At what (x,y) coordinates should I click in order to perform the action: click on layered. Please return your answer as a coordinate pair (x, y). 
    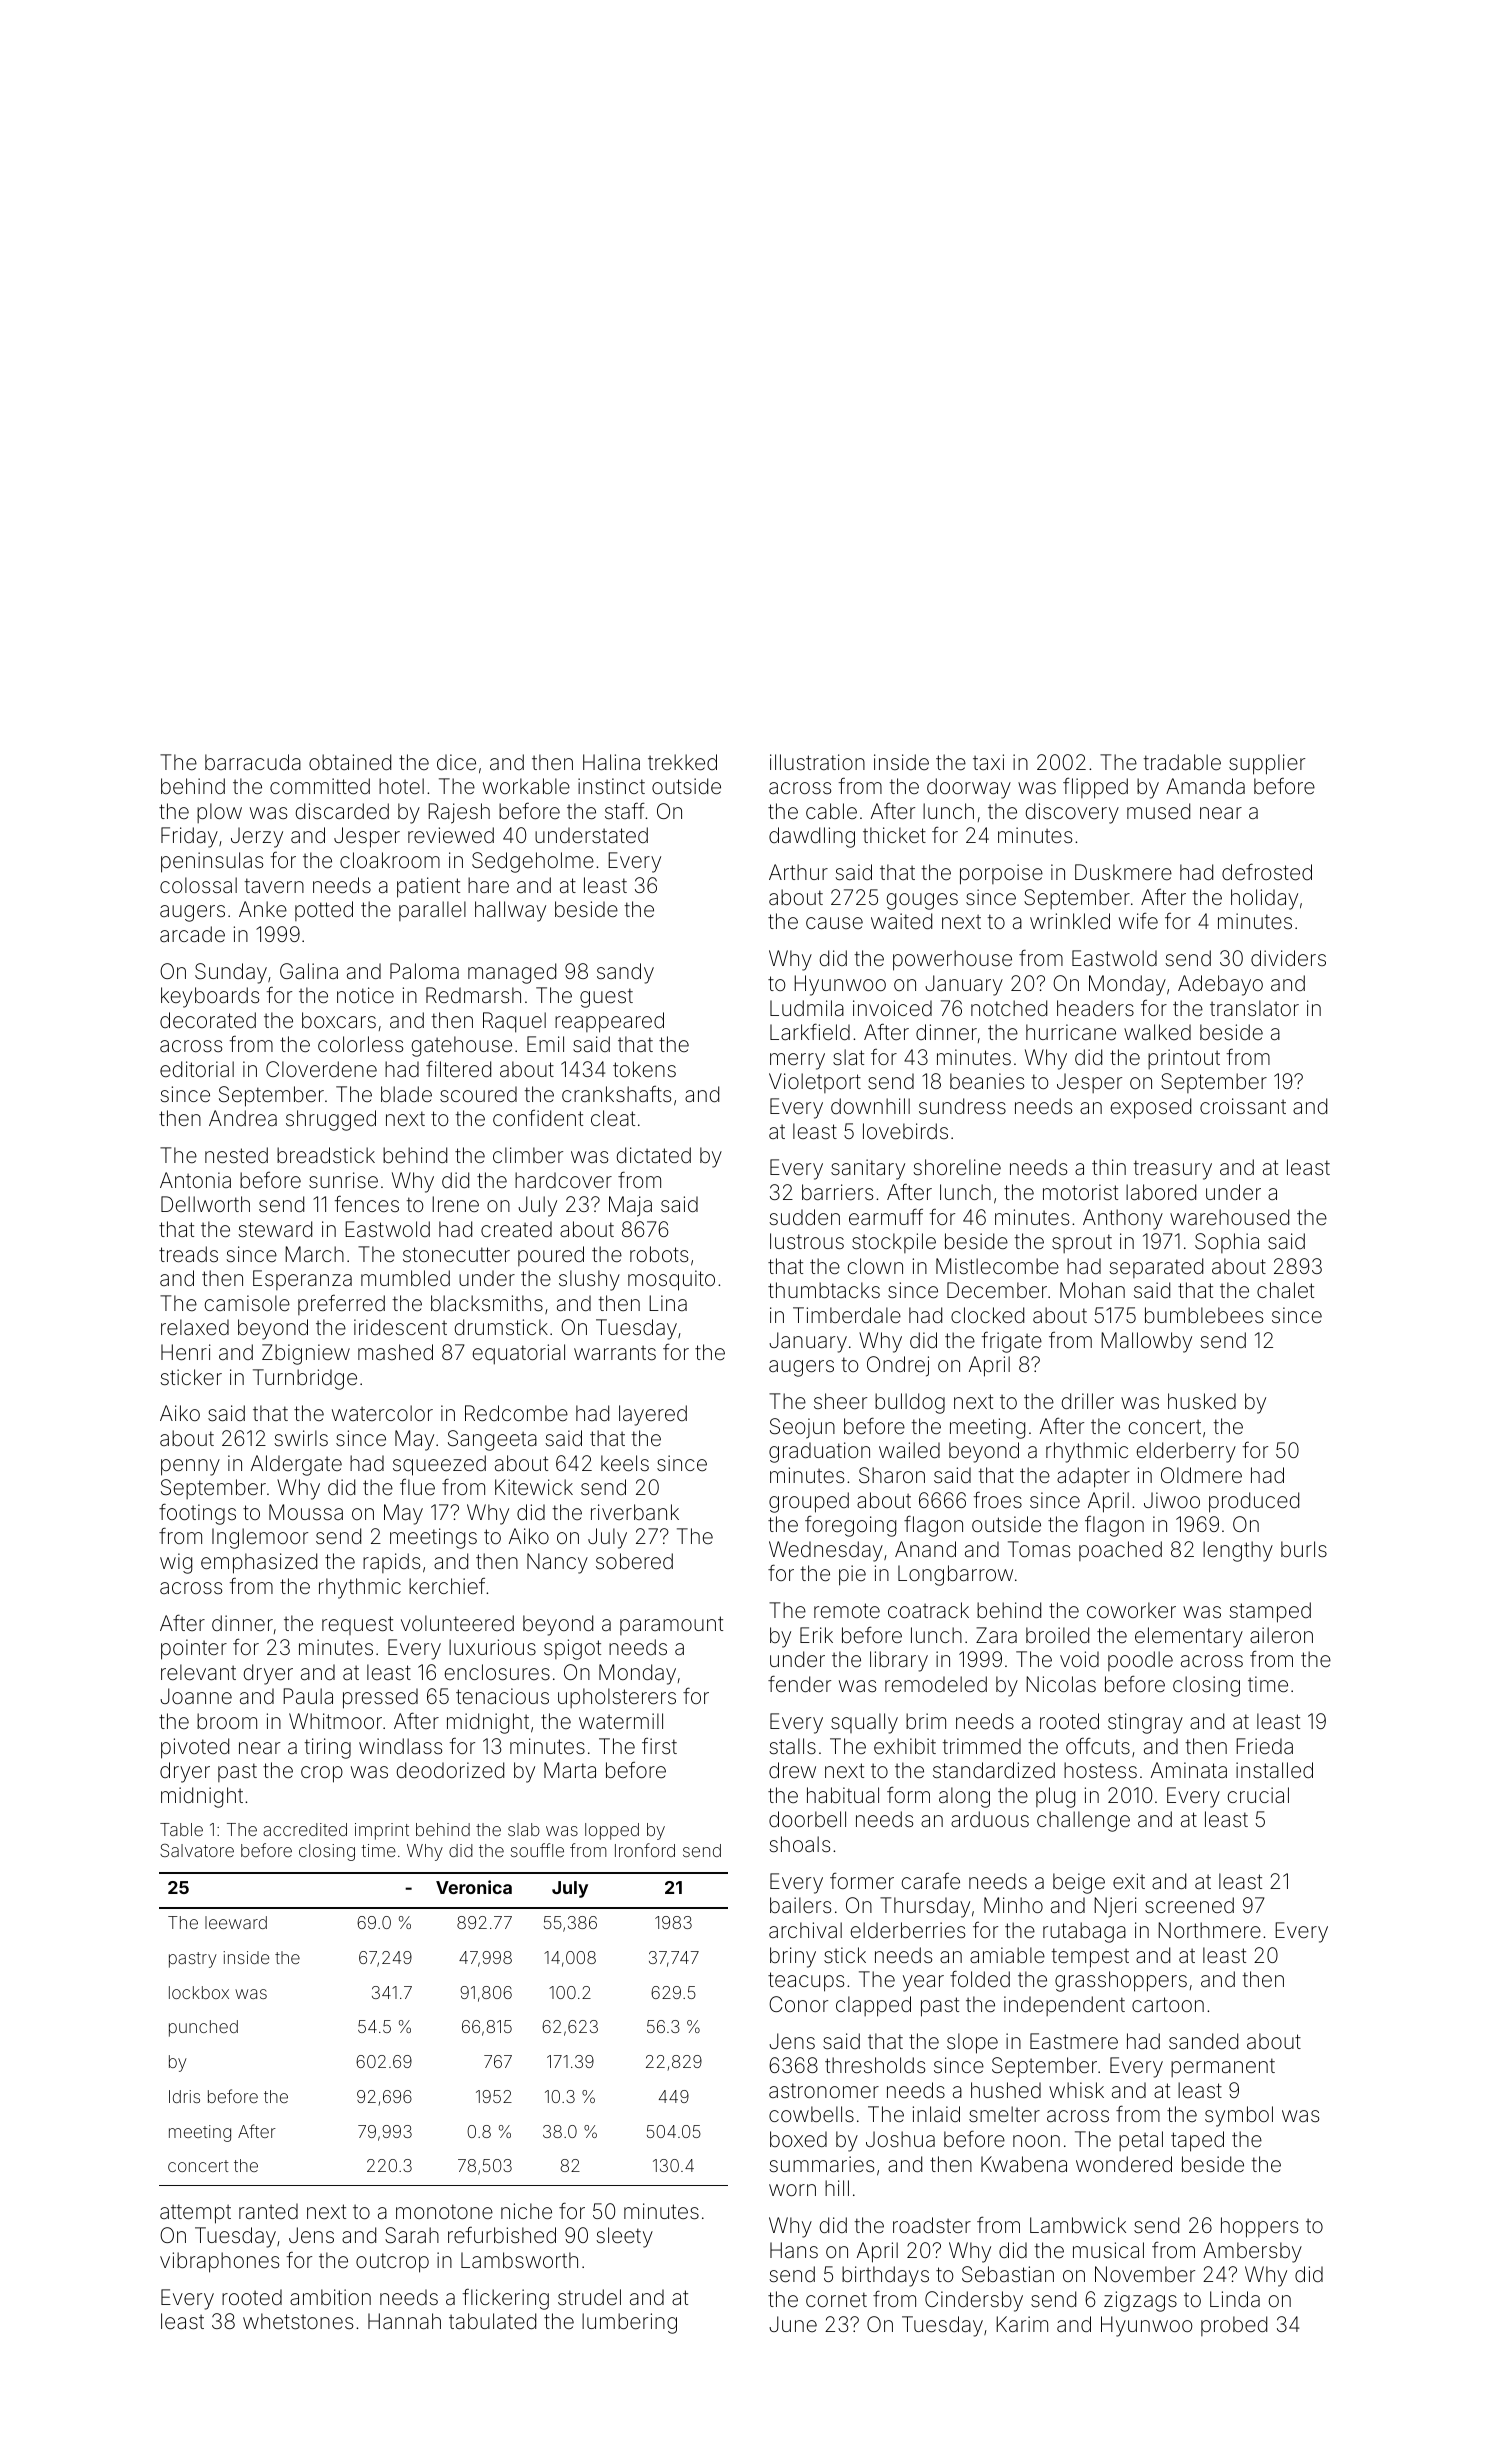
    Looking at the image, I should click on (653, 1415).
